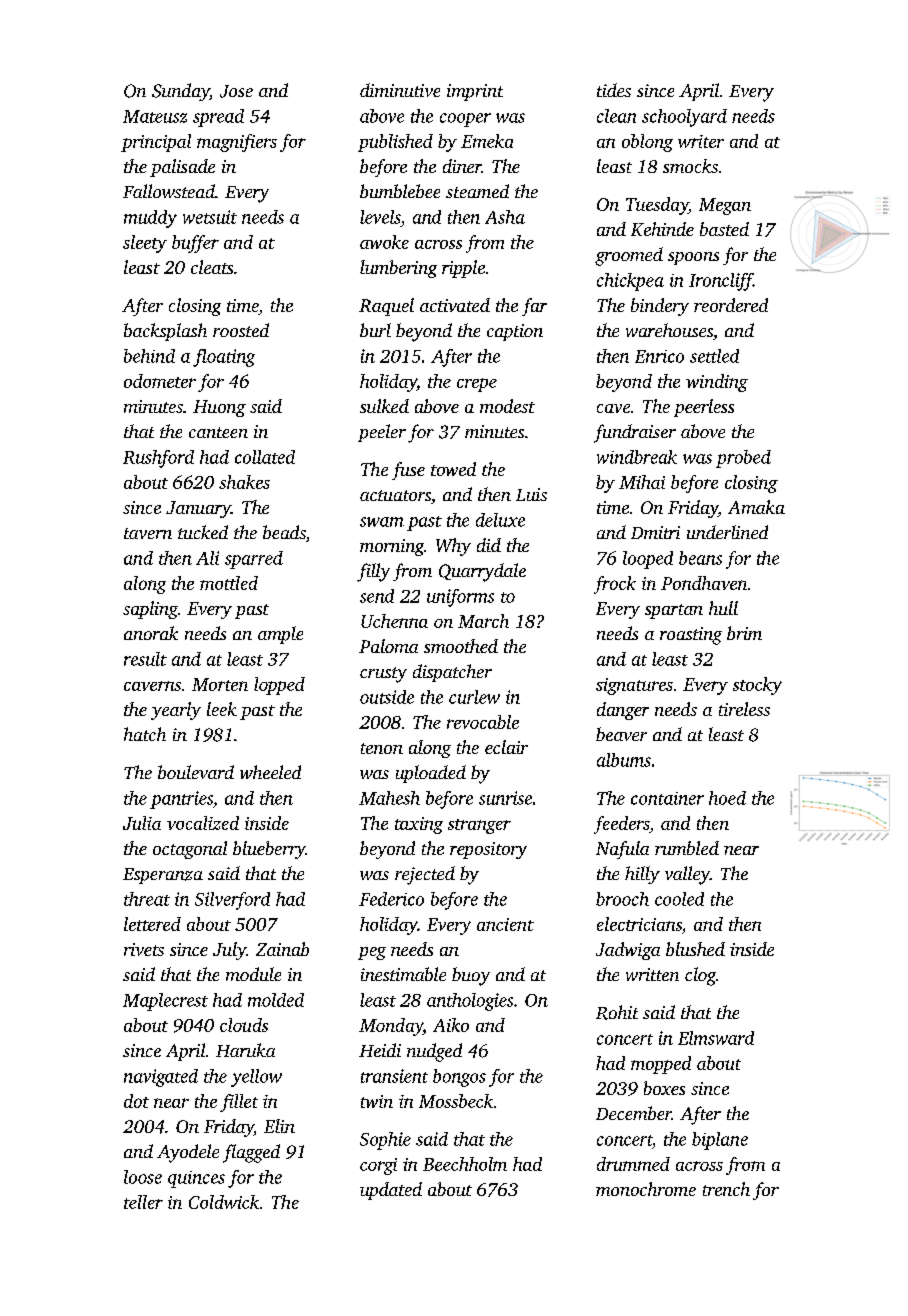  I want to click on Amaka, so click(756, 507).
